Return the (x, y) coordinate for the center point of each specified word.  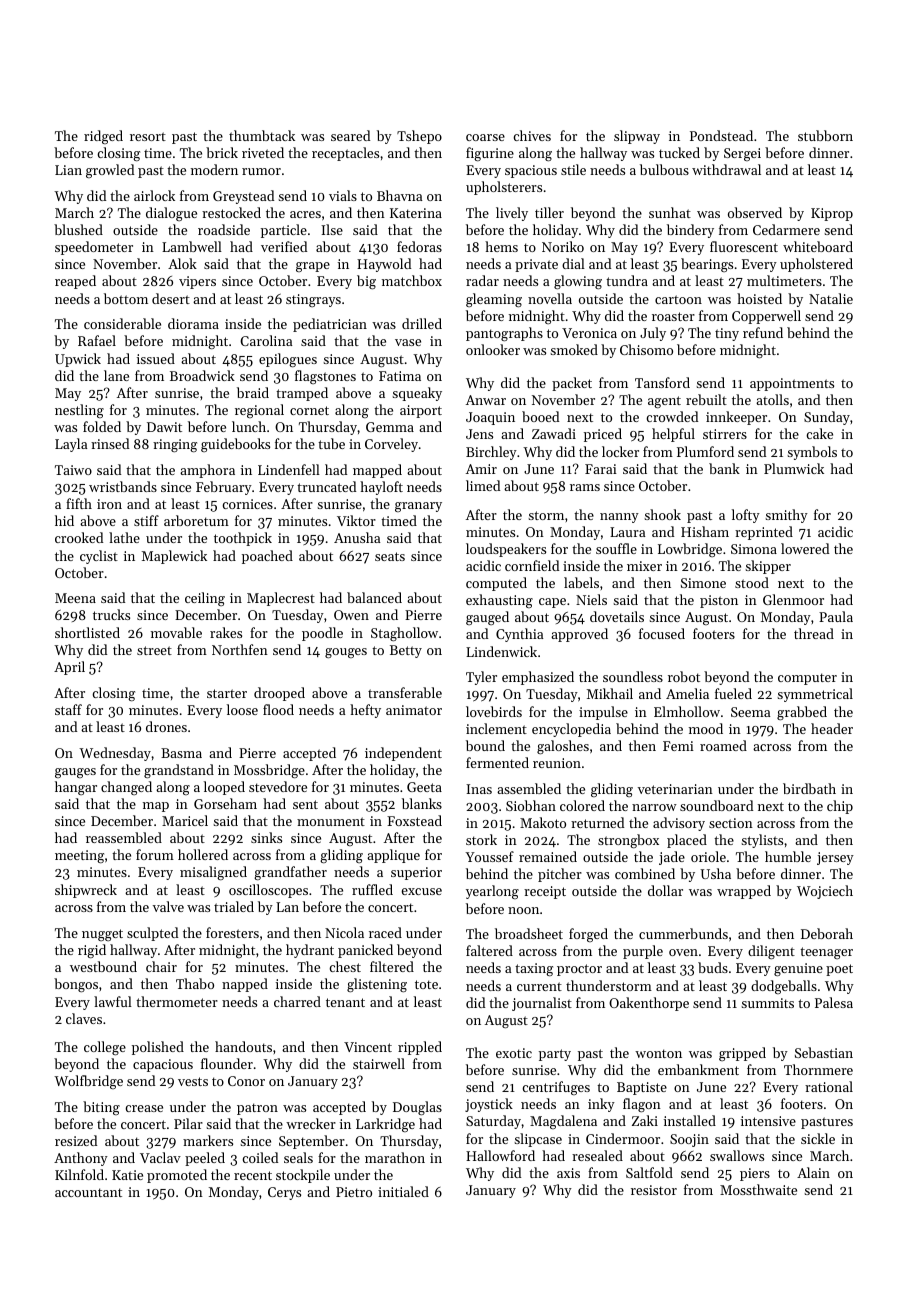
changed (126, 788)
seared (350, 135)
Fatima (400, 376)
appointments (792, 384)
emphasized (538, 678)
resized (76, 1140)
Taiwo (73, 470)
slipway (637, 137)
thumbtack (262, 135)
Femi (678, 746)
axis (568, 1173)
